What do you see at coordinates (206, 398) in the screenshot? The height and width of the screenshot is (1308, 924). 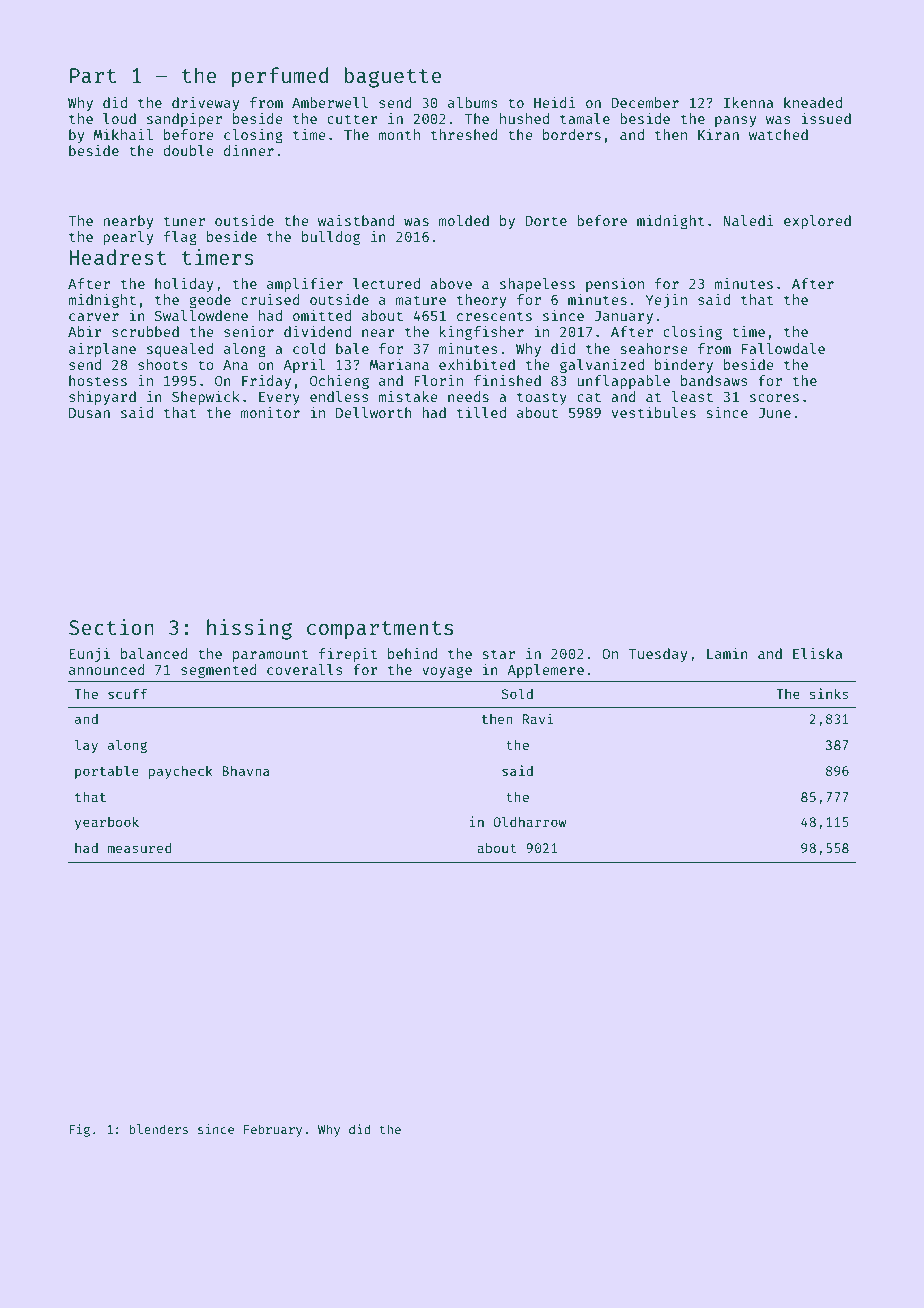 I see `Shepwick` at bounding box center [206, 398].
